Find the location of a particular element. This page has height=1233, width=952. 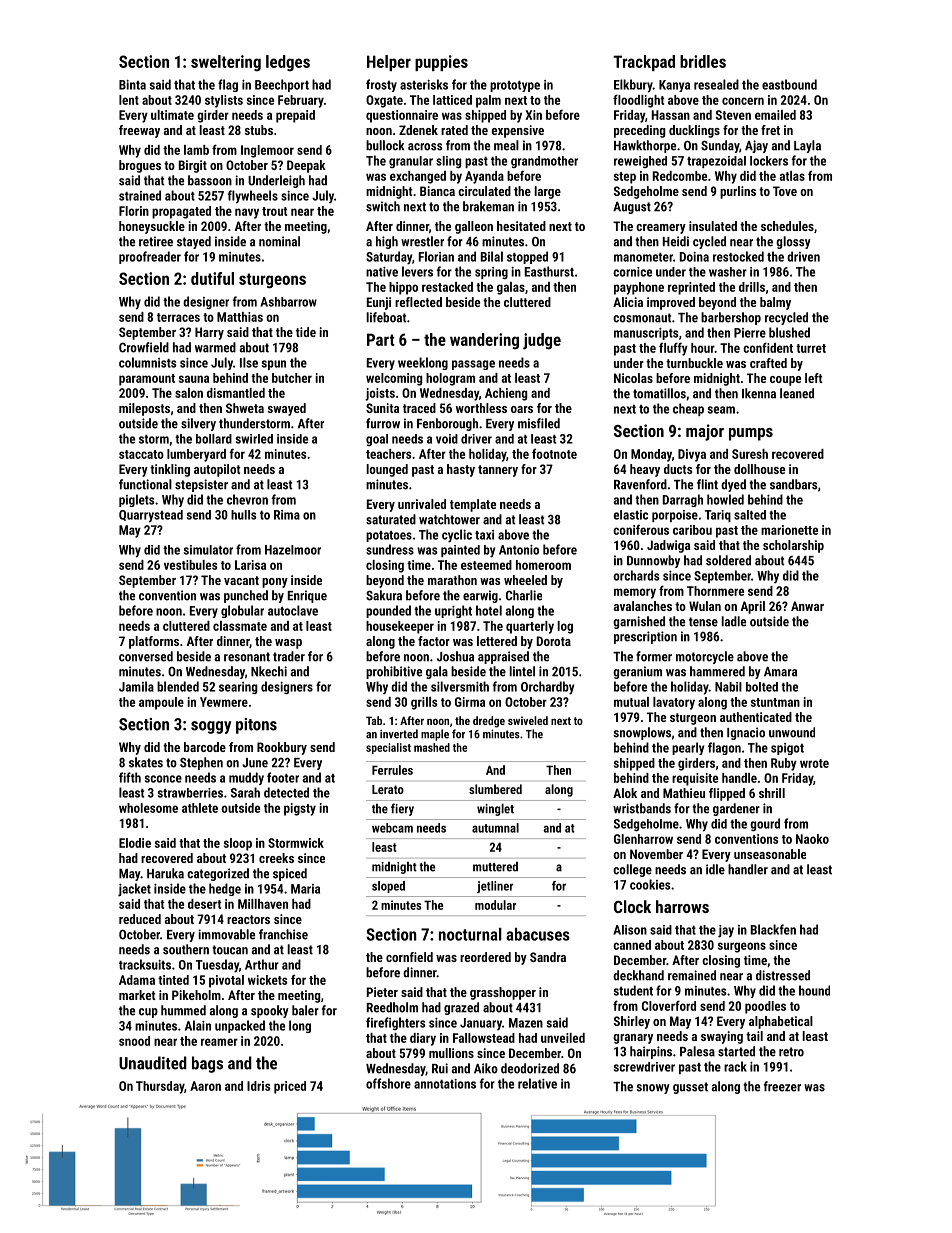

flint is located at coordinates (707, 484).
